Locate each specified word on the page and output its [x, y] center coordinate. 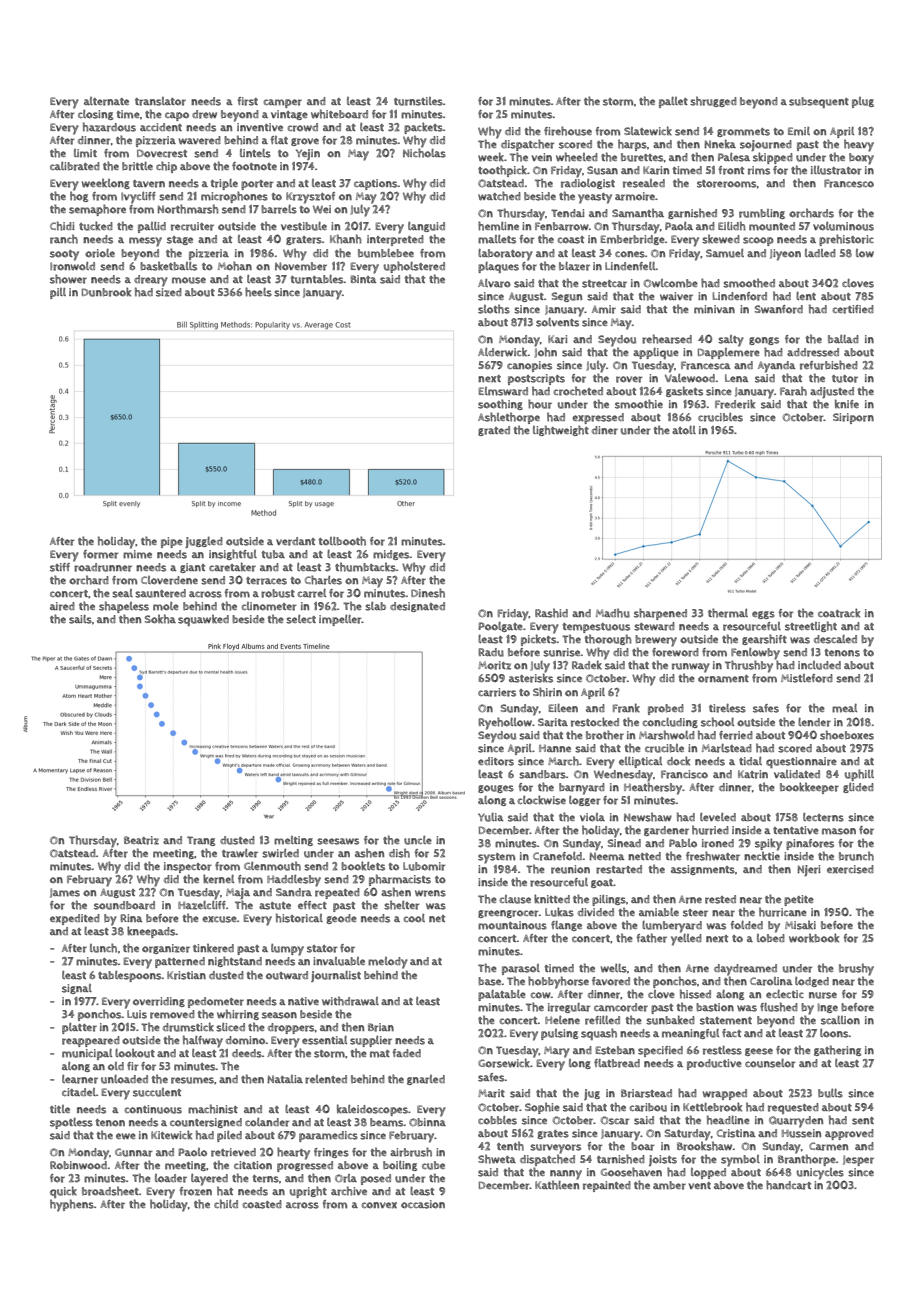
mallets [497, 239]
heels [258, 292]
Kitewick [171, 1135]
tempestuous [596, 628]
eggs [763, 615]
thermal [728, 613]
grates [553, 1134]
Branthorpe [807, 1160]
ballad [843, 339]
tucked [96, 226]
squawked [203, 620]
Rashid [551, 613]
